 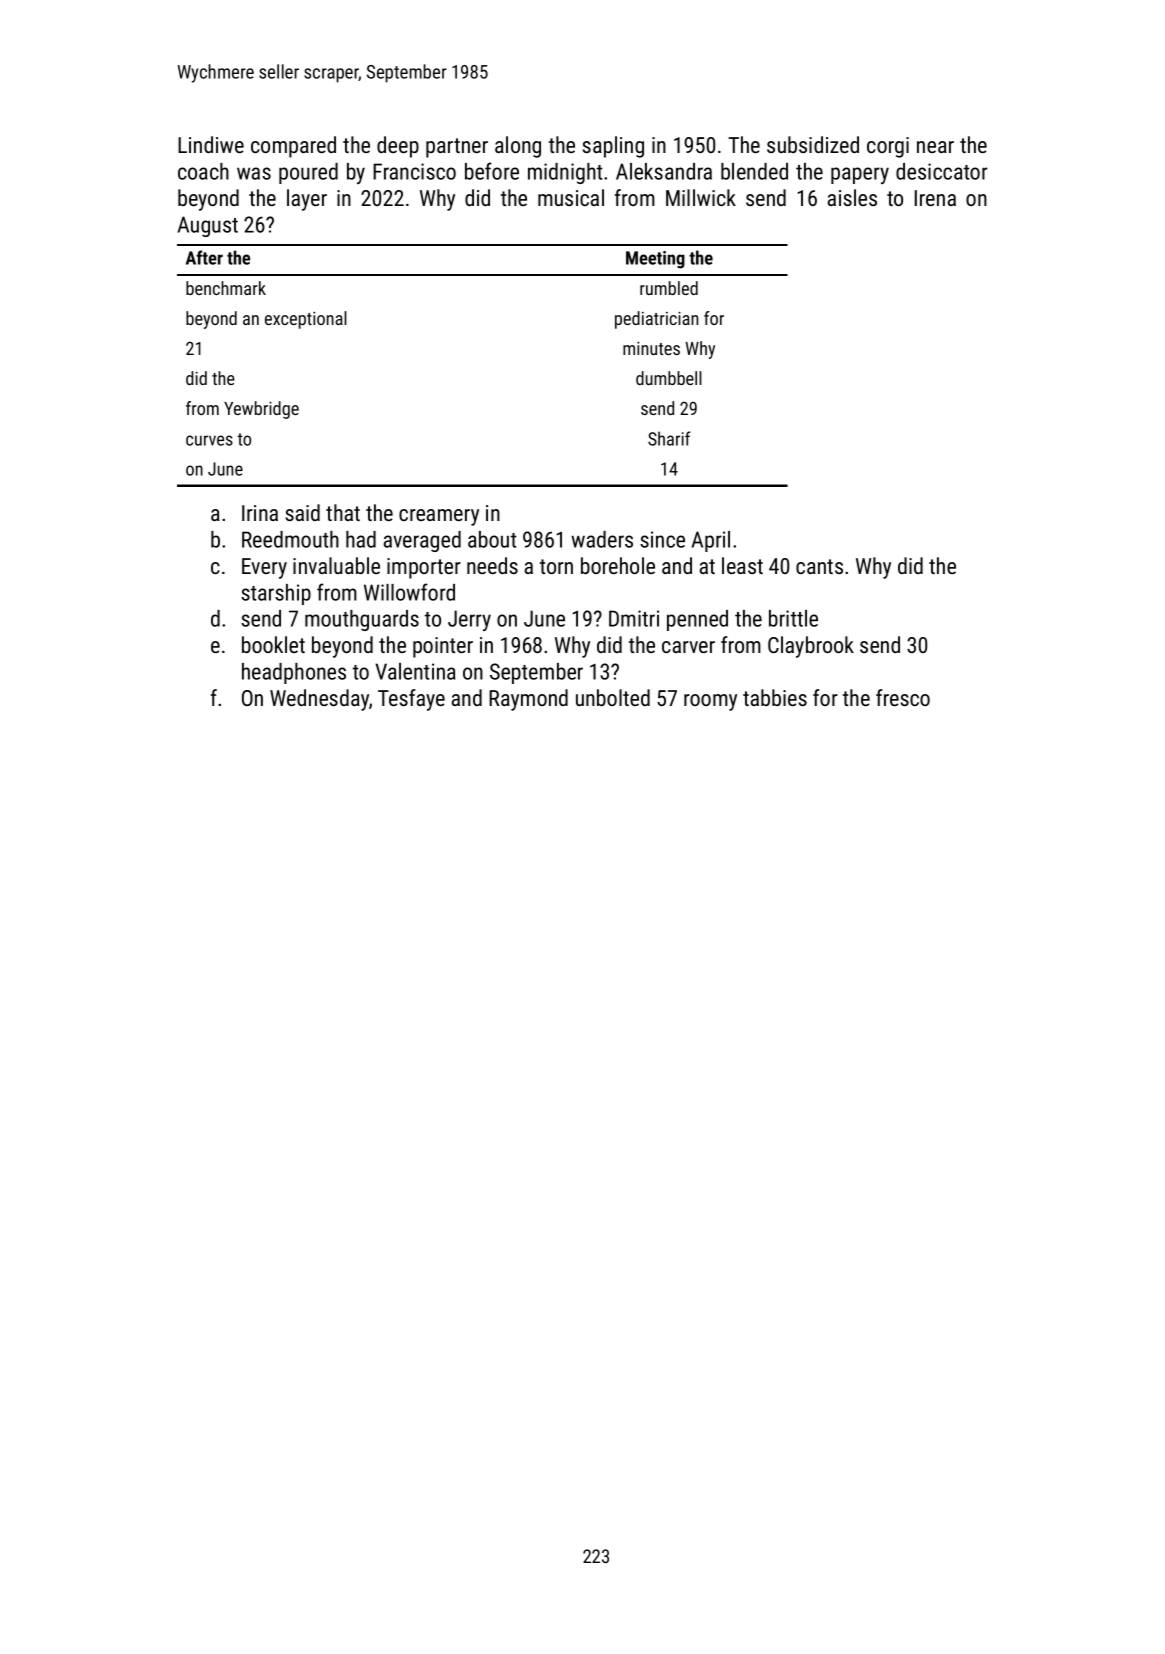 What do you see at coordinates (852, 197) in the page?
I see `aisles` at bounding box center [852, 197].
